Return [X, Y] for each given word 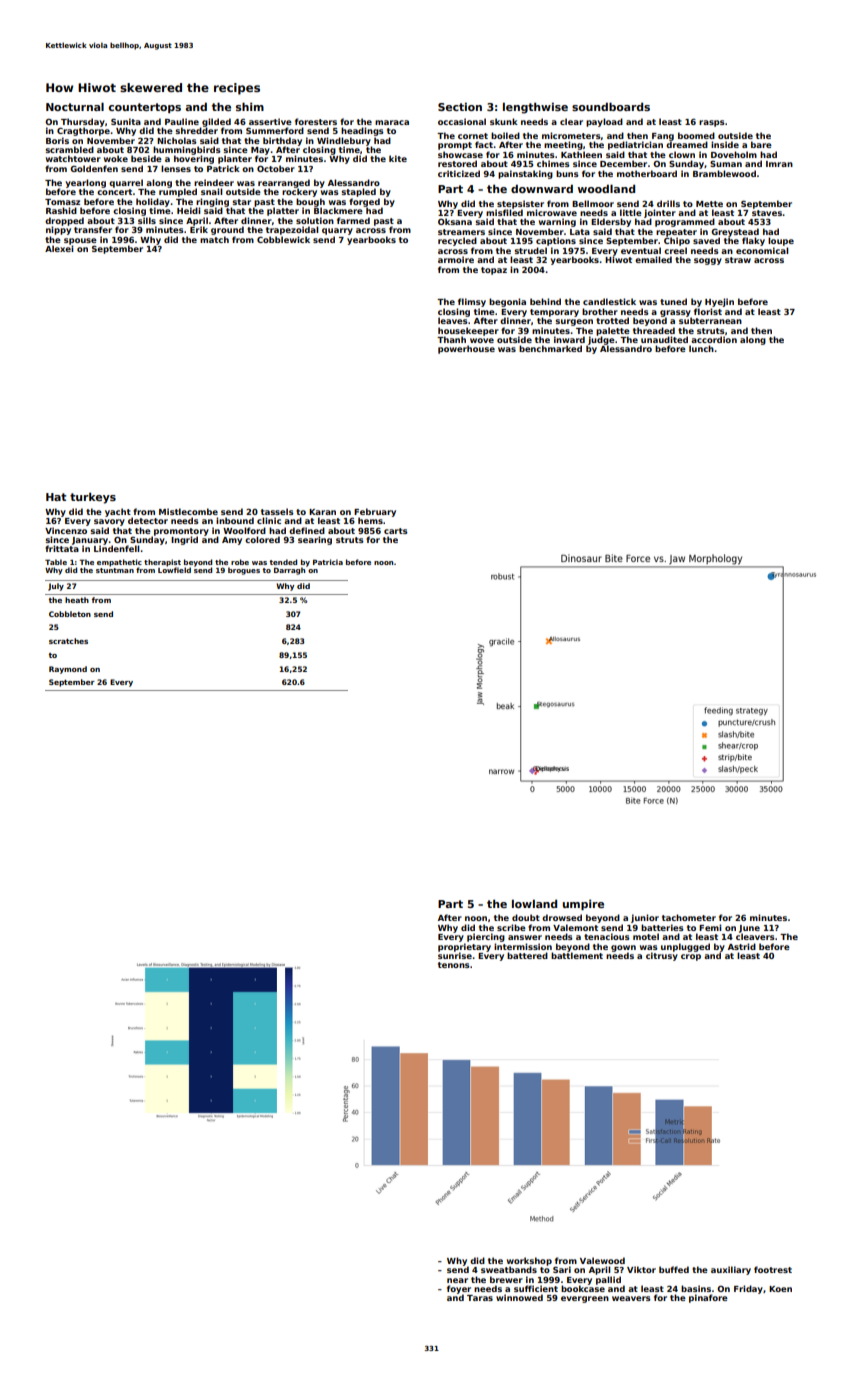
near [457, 1280]
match [214, 239]
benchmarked [550, 348]
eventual [641, 250]
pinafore [708, 1298]
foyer [459, 1290]
